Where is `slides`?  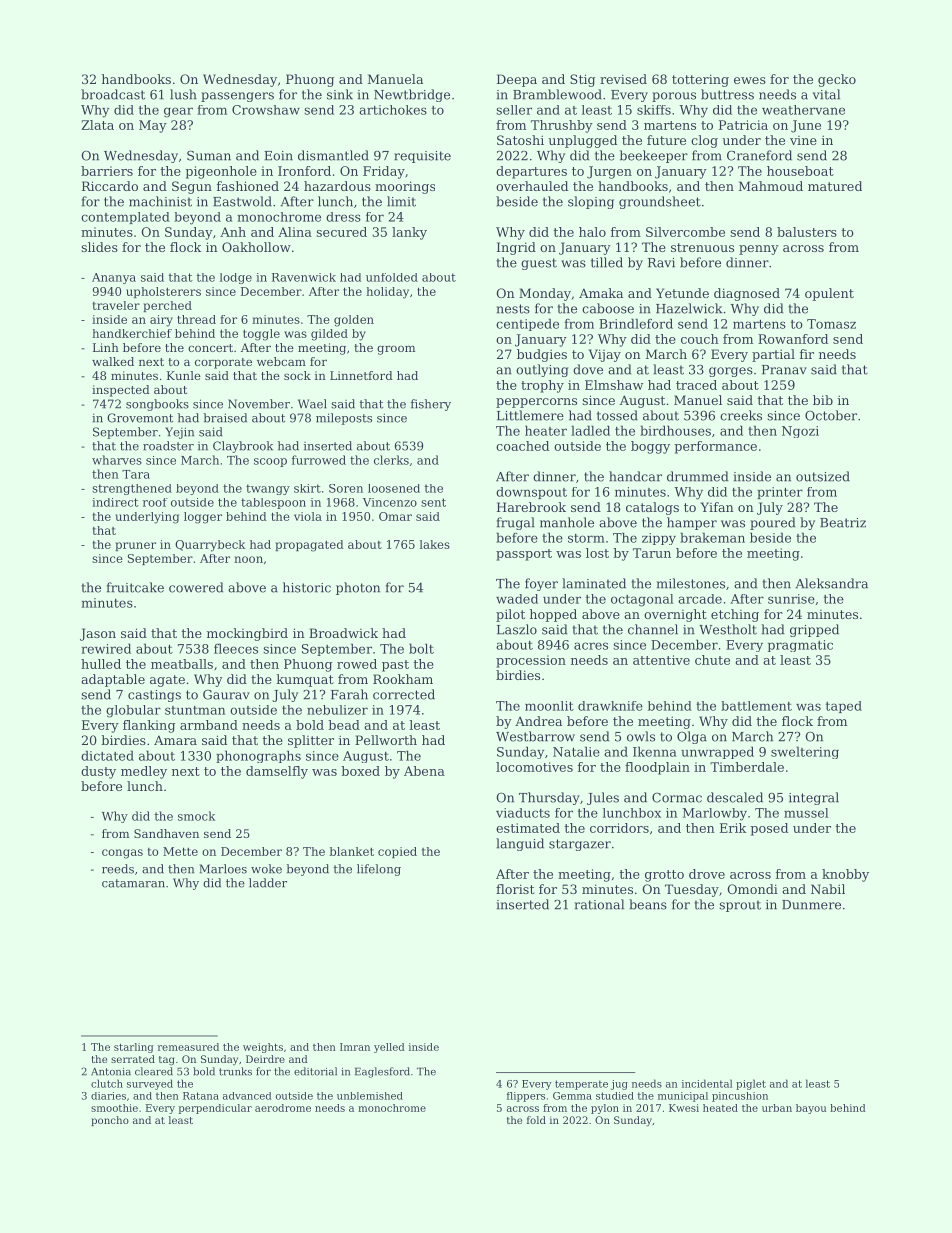 slides is located at coordinates (99, 247).
